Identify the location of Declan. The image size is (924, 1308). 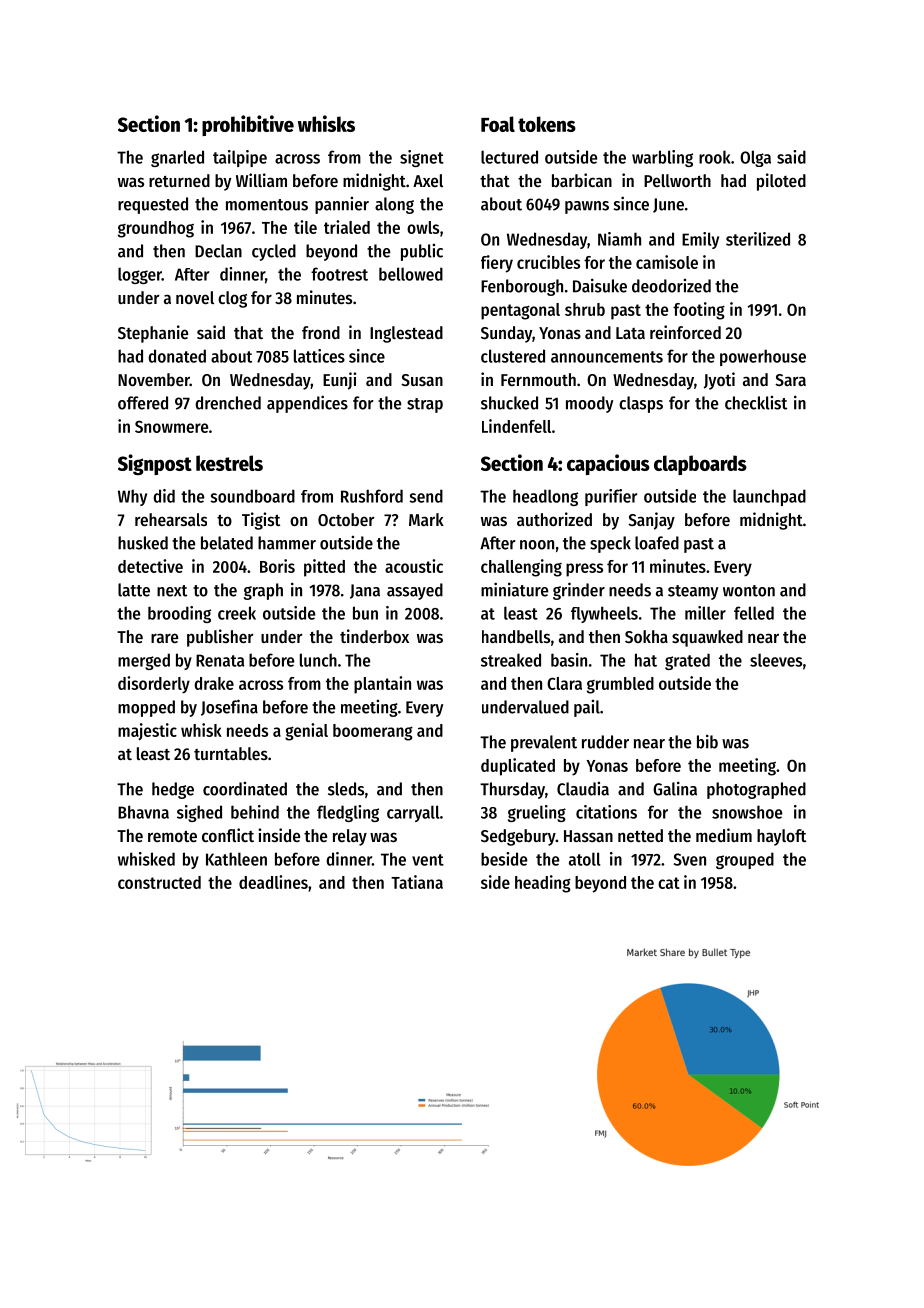
(218, 251).
